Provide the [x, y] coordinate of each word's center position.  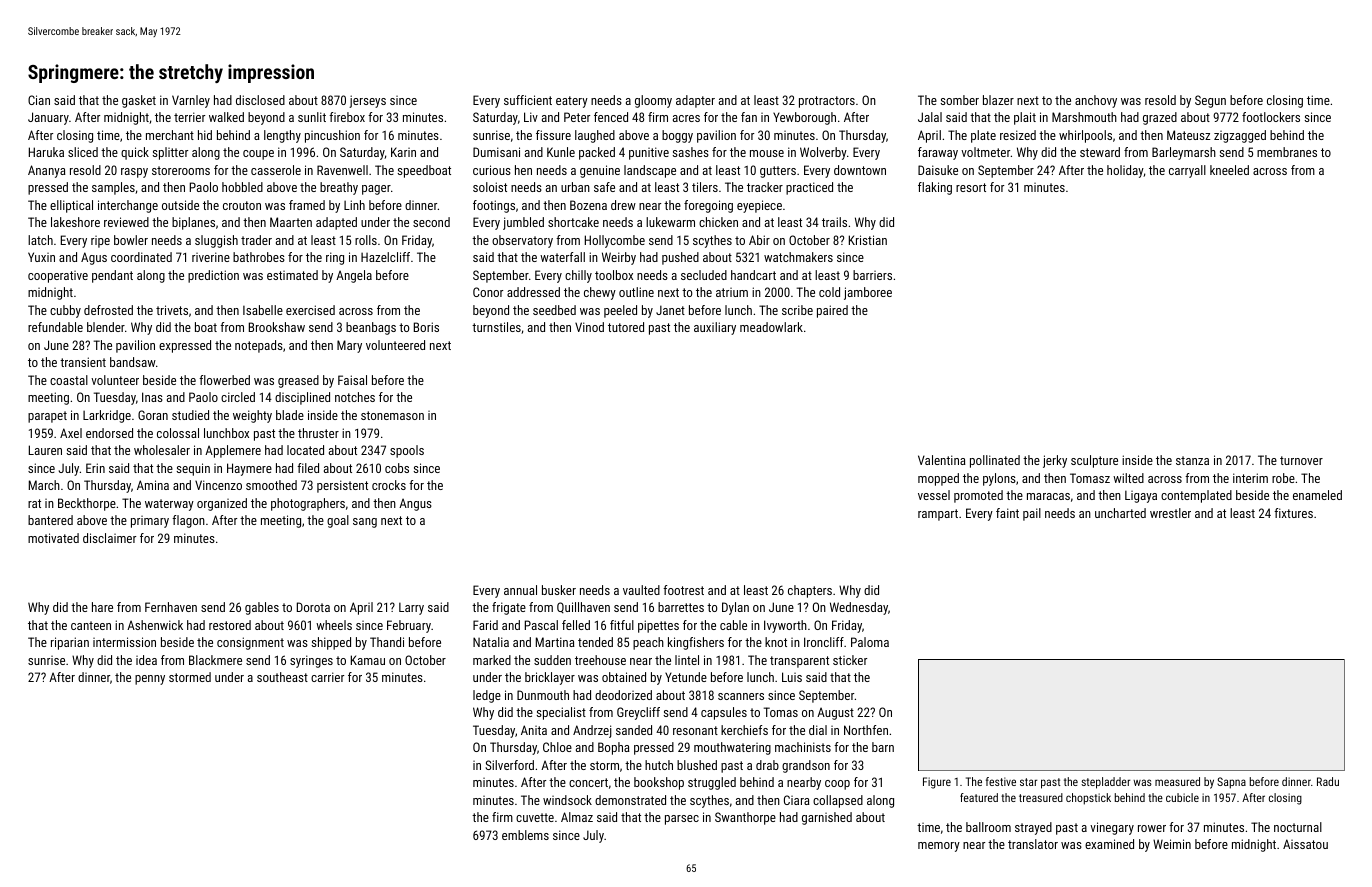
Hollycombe [615, 241]
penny [150, 680]
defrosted [108, 310]
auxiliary [715, 328]
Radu [1328, 781]
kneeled [1229, 170]
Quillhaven [583, 608]
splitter [170, 153]
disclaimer [109, 538]
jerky [1055, 461]
